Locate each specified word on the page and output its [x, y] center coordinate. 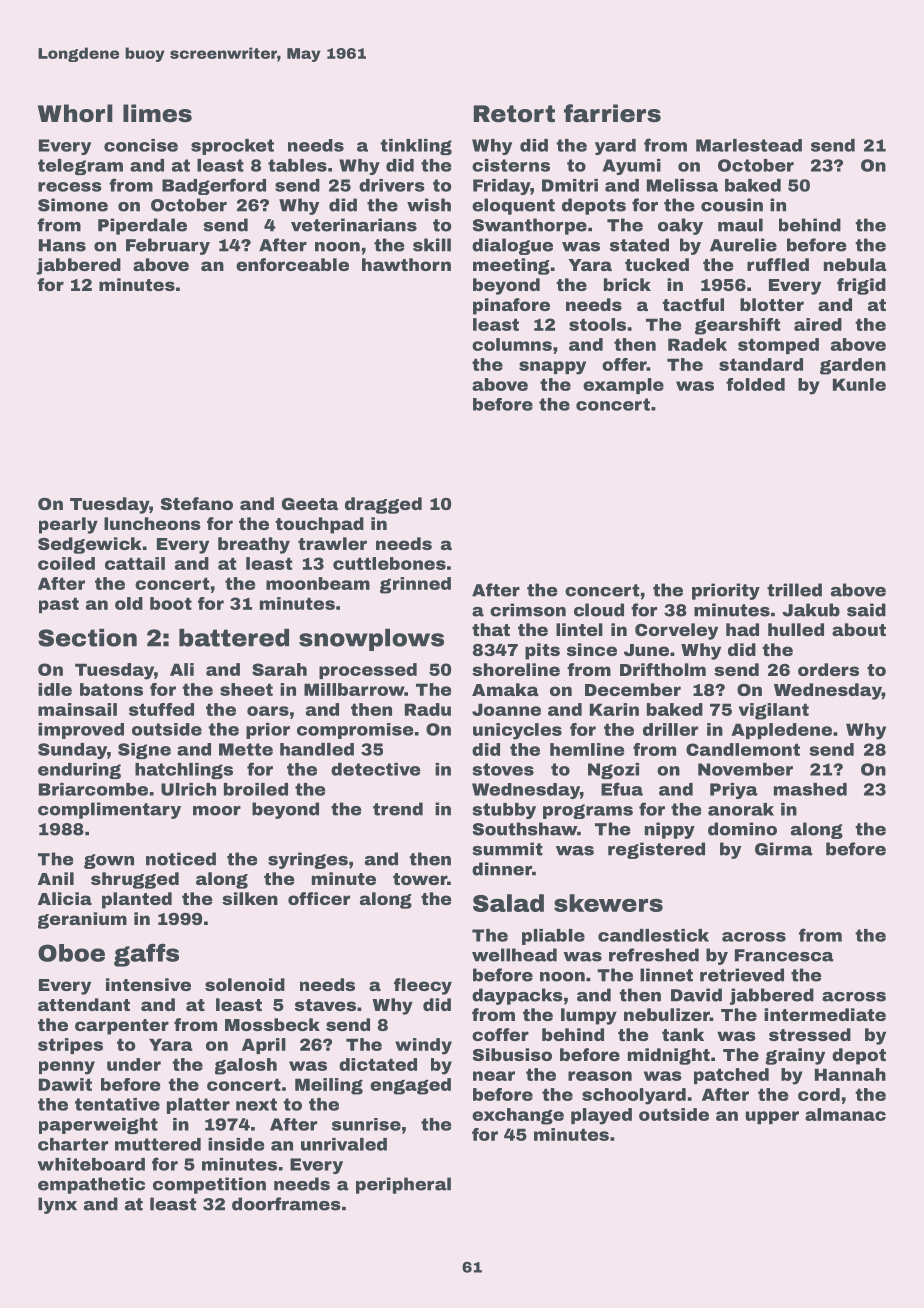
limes [157, 113]
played [601, 1116]
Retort [514, 114]
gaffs [146, 955]
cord [819, 1094]
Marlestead [749, 145]
